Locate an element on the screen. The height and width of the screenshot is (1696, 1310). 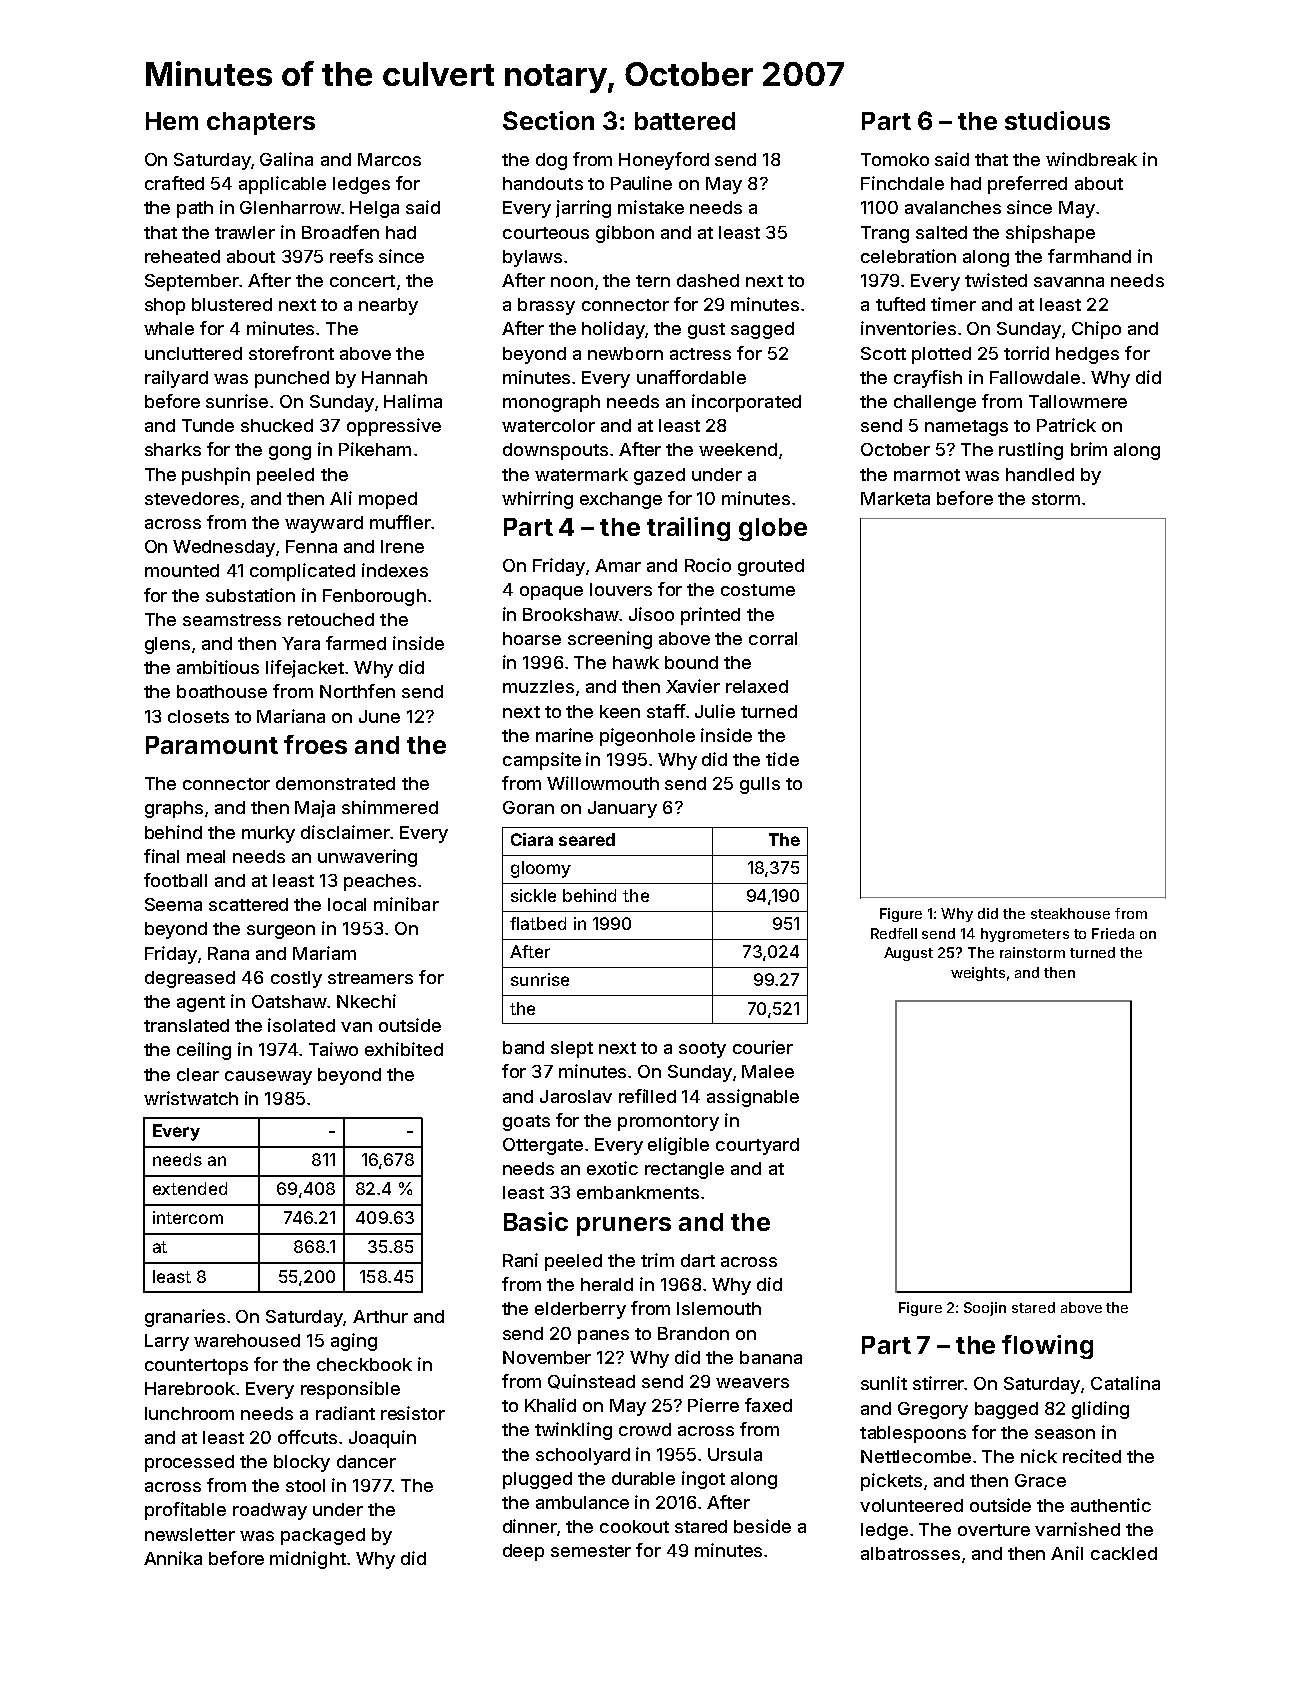
inventories is located at coordinates (908, 328).
